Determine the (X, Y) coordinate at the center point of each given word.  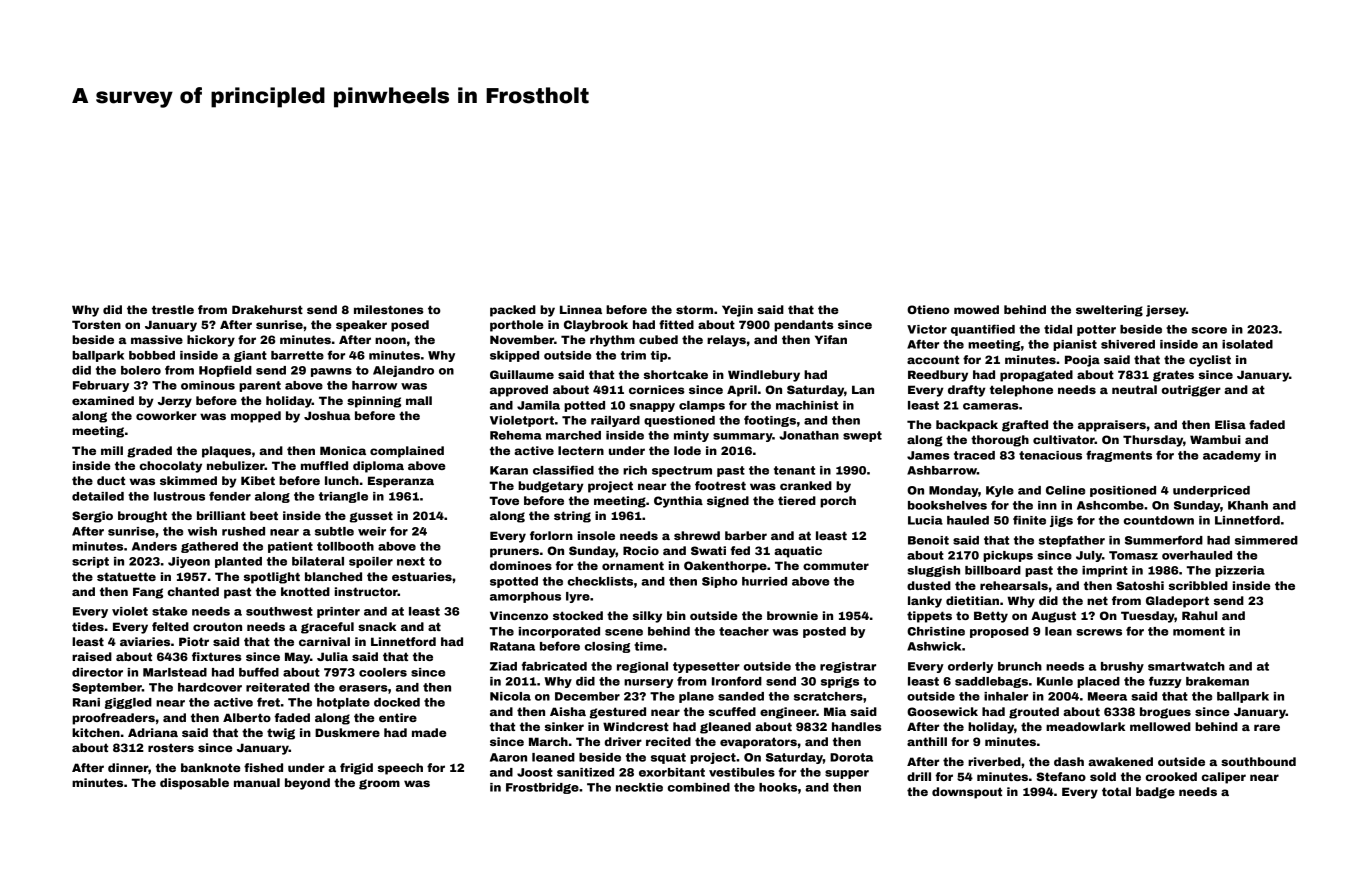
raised (92, 656)
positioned (1123, 491)
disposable (194, 784)
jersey (1166, 311)
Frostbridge (542, 788)
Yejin (737, 311)
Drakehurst (267, 309)
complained (407, 452)
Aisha (568, 711)
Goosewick (942, 711)
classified (563, 470)
